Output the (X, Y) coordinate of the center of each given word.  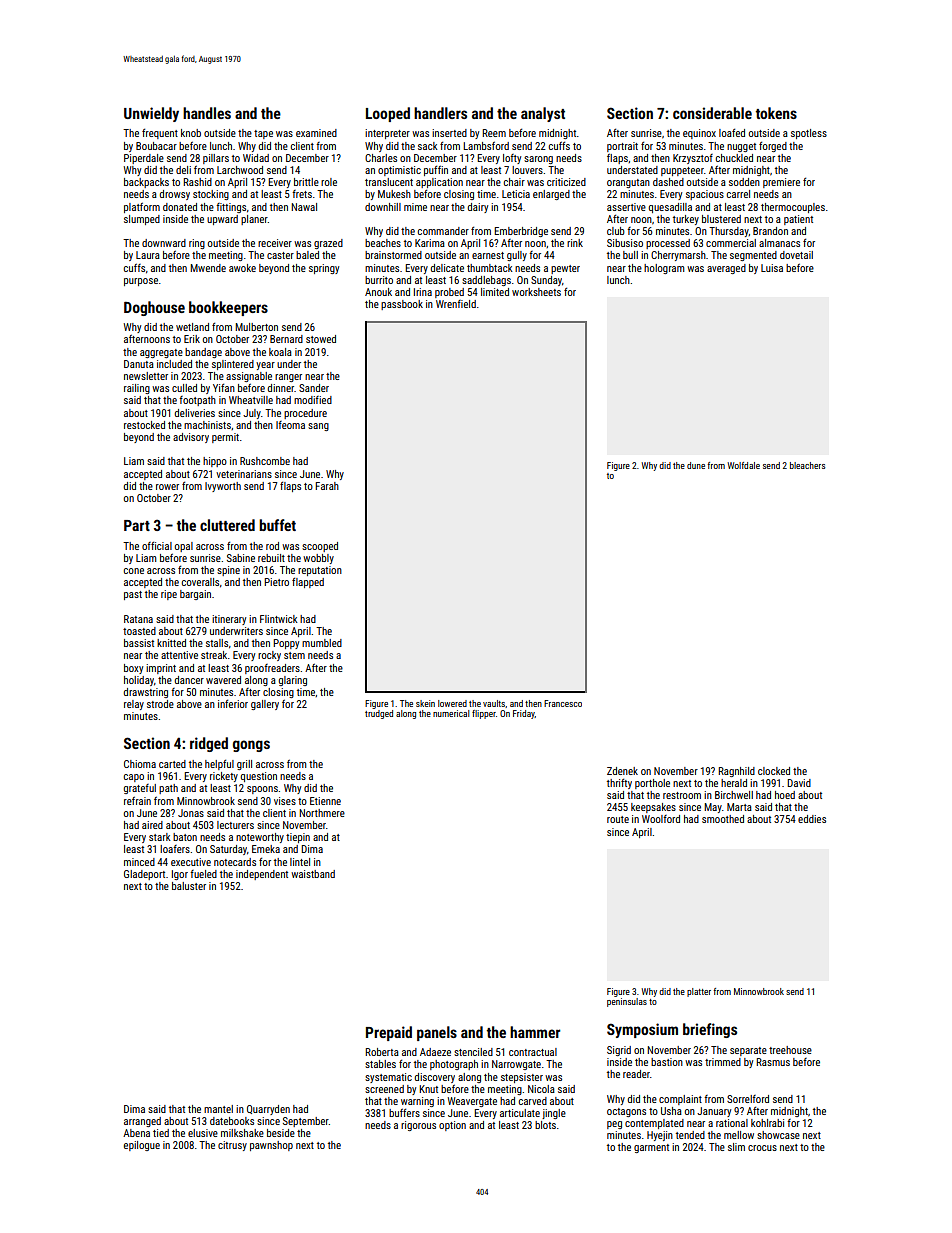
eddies (812, 819)
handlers (440, 113)
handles (207, 113)
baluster (189, 886)
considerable (712, 113)
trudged (379, 714)
